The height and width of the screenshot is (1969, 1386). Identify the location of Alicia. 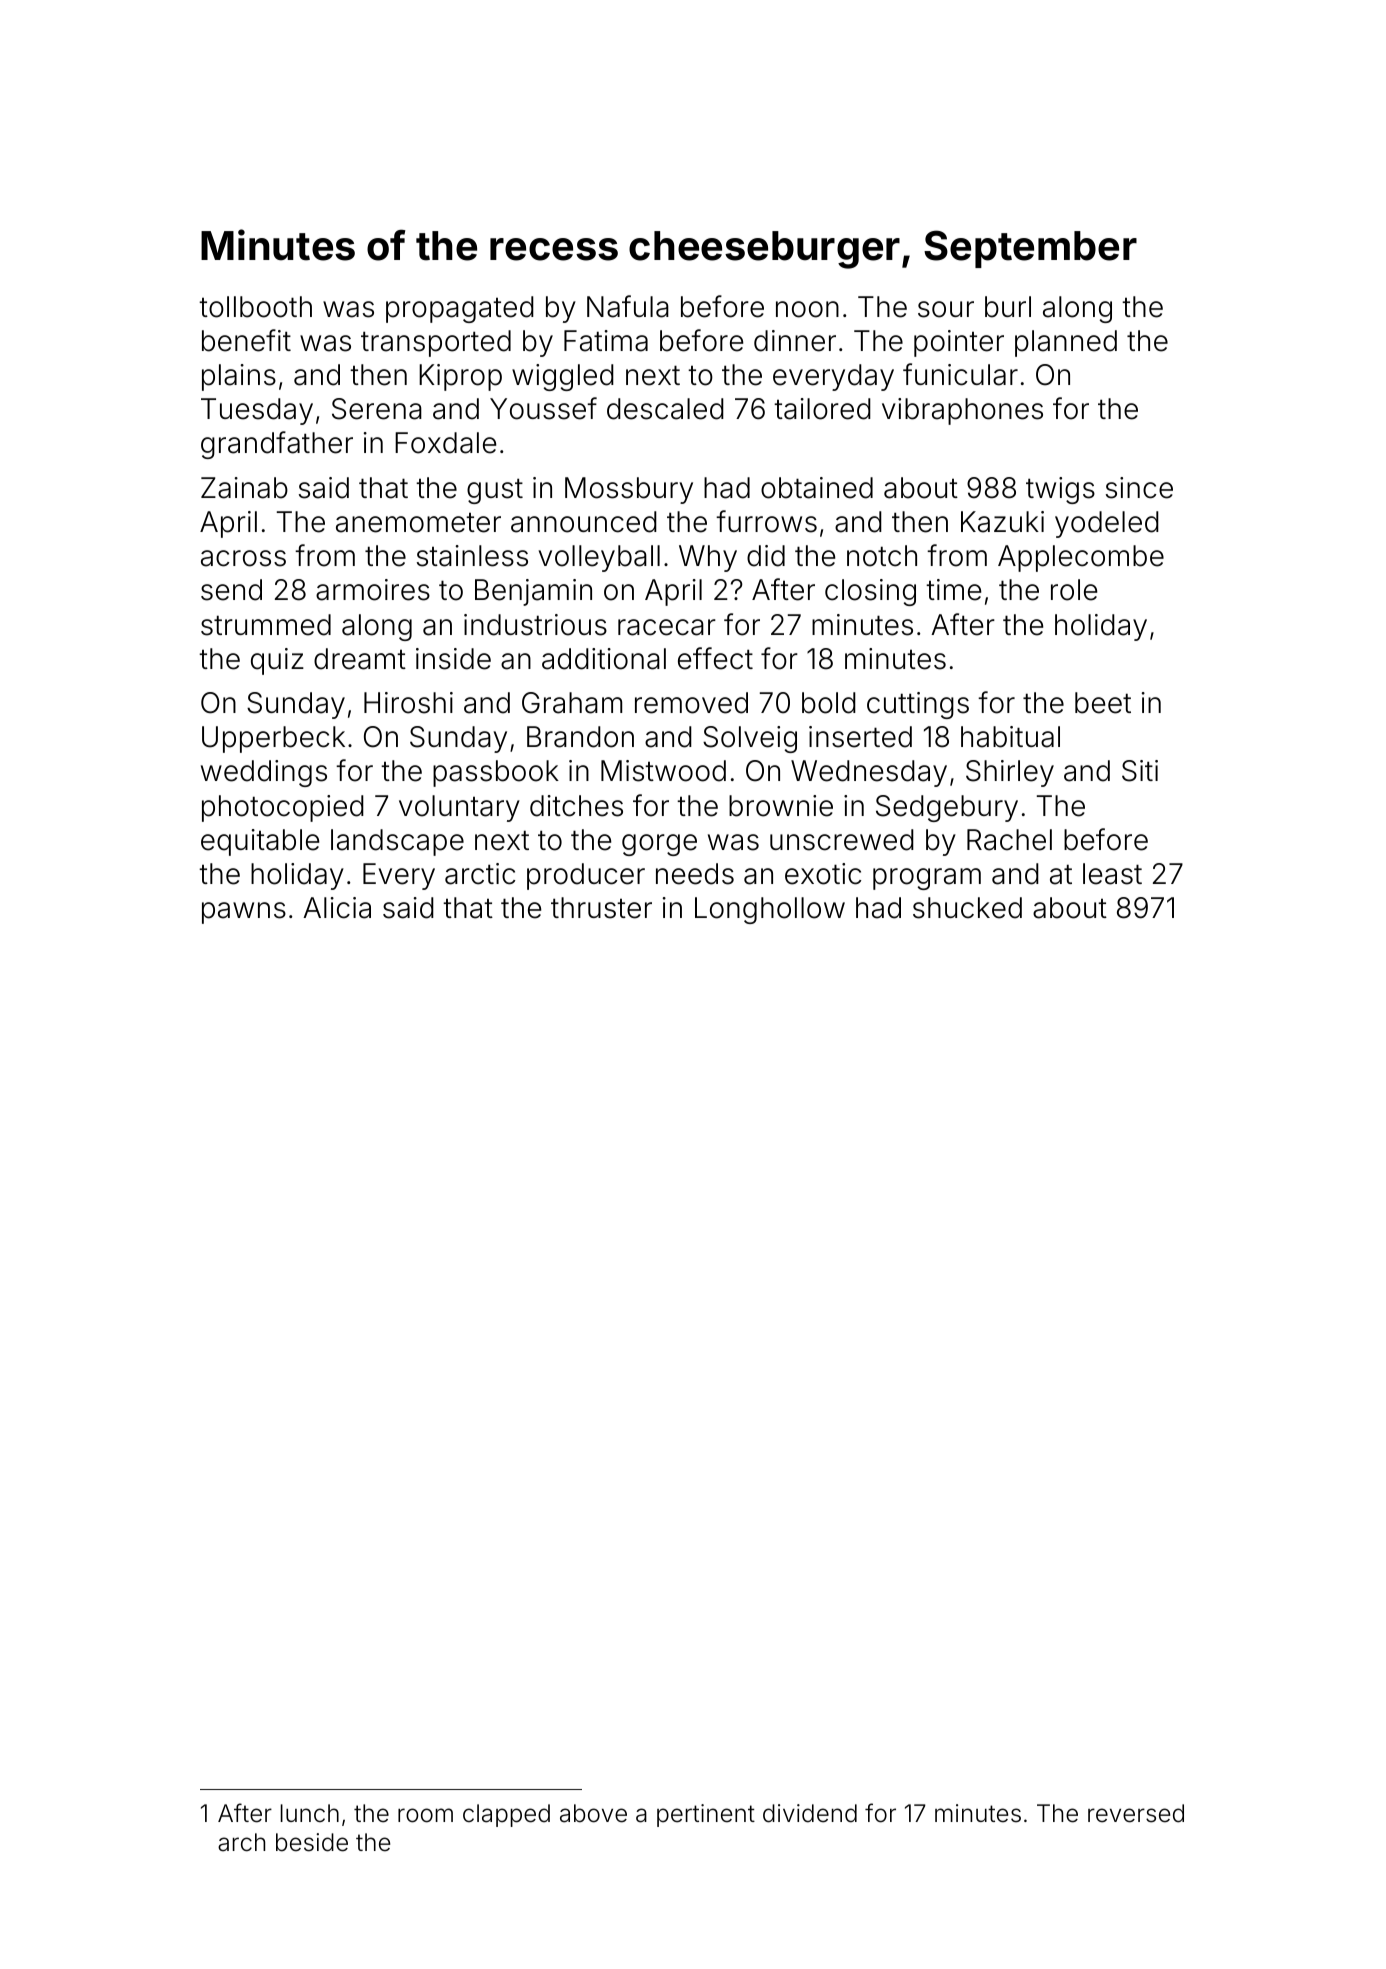
(337, 908).
